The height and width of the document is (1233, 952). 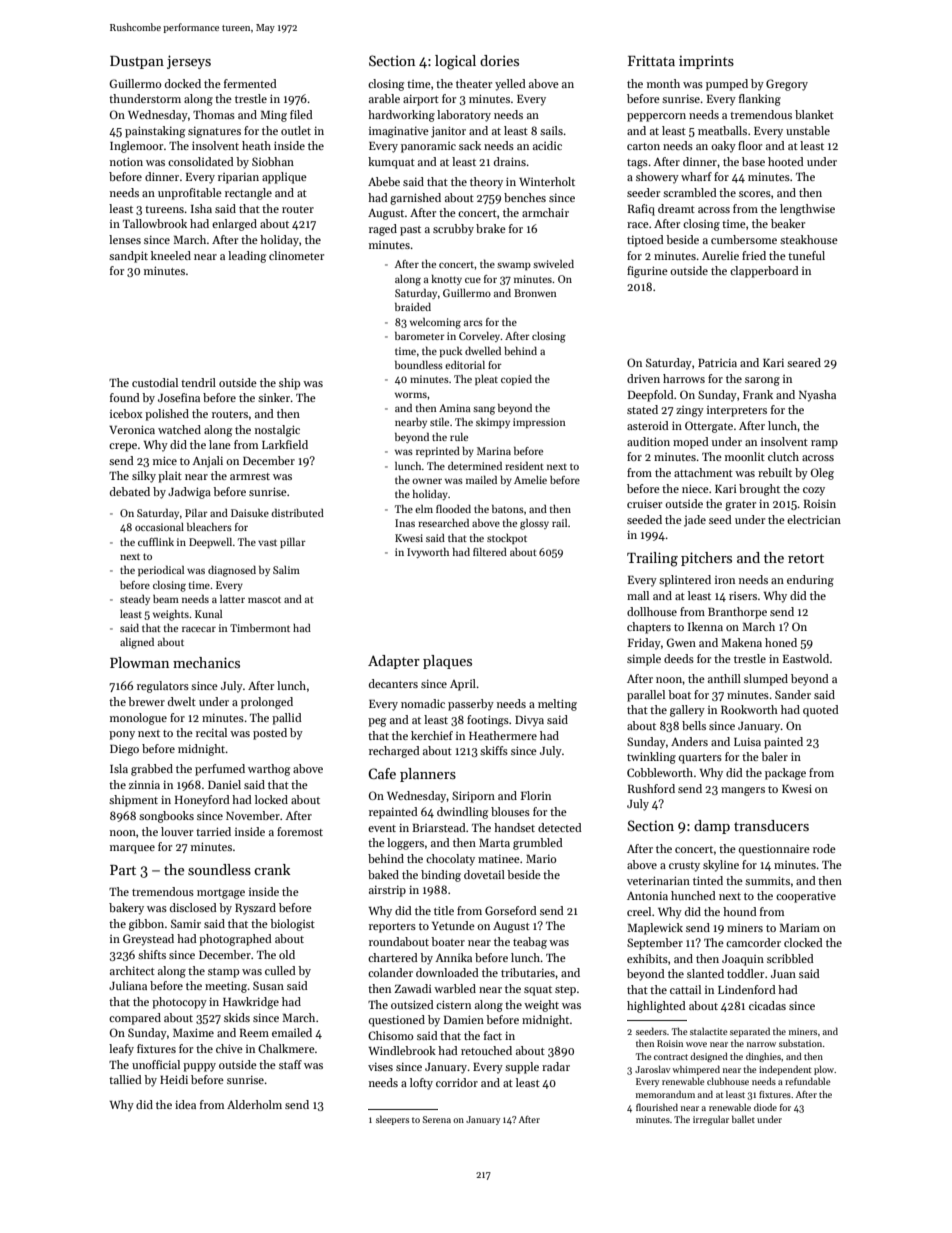 I want to click on twinkling, so click(x=651, y=758).
